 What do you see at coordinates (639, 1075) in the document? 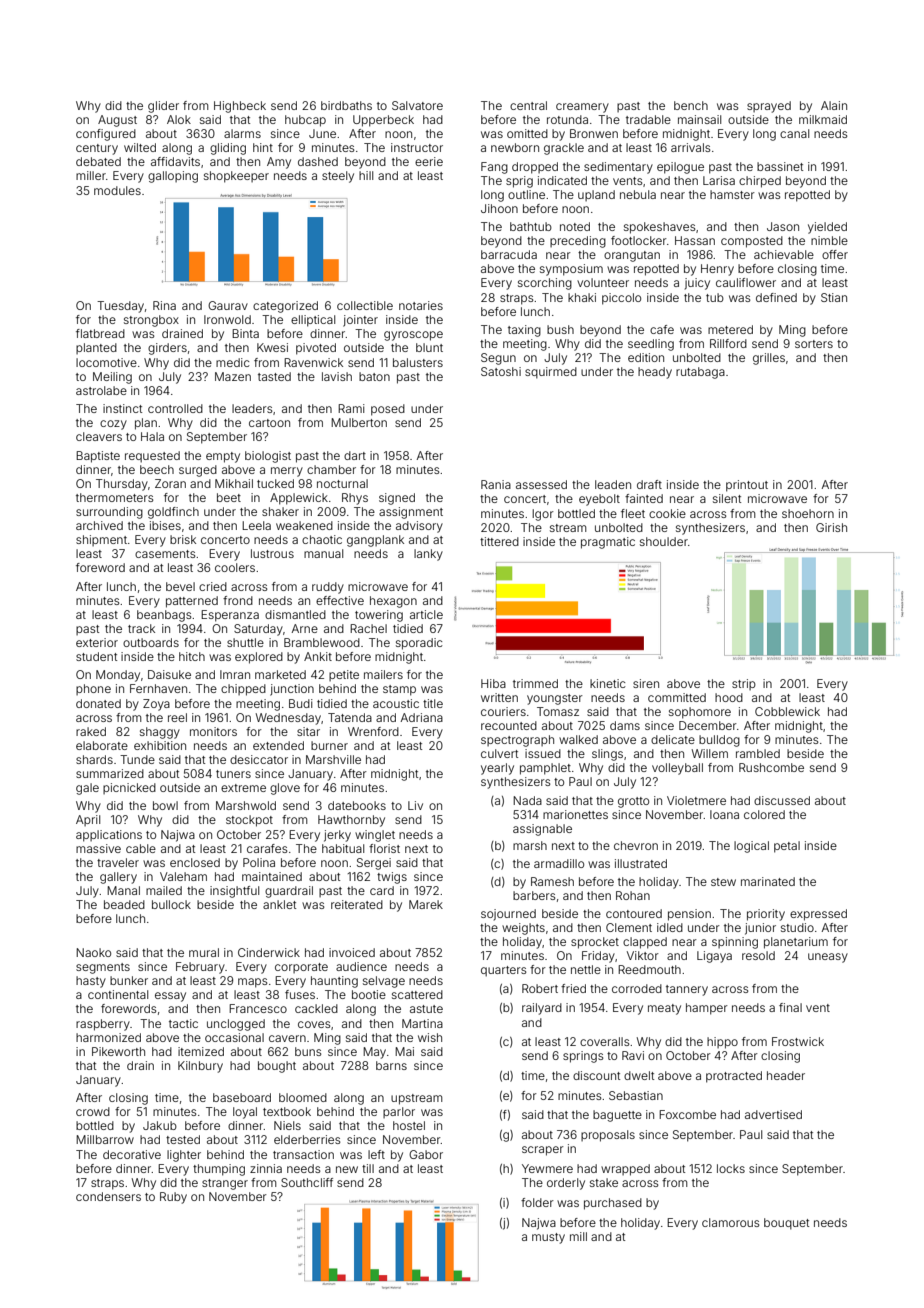
I see `dwelt` at bounding box center [639, 1075].
